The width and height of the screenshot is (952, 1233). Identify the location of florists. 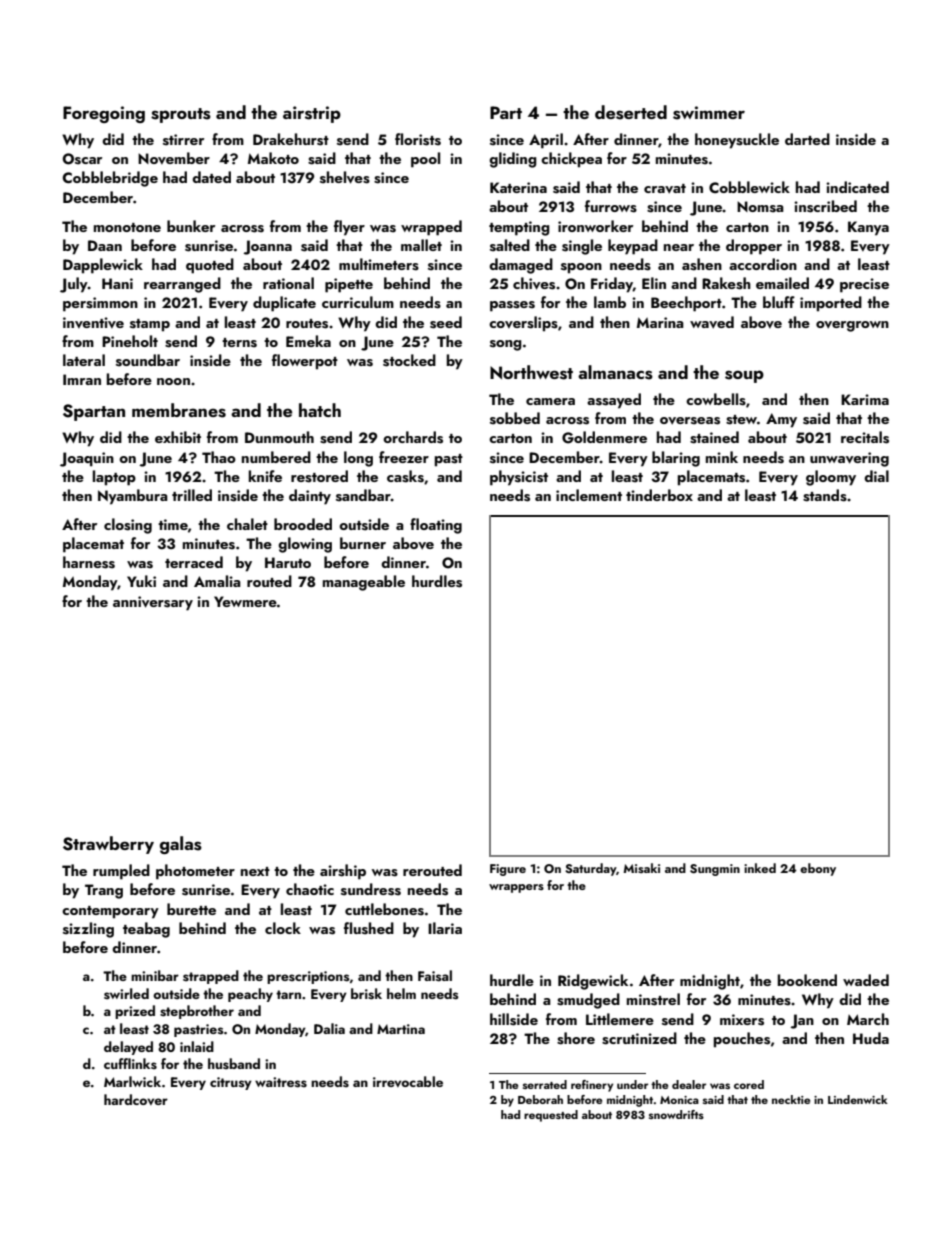
(418, 139).
